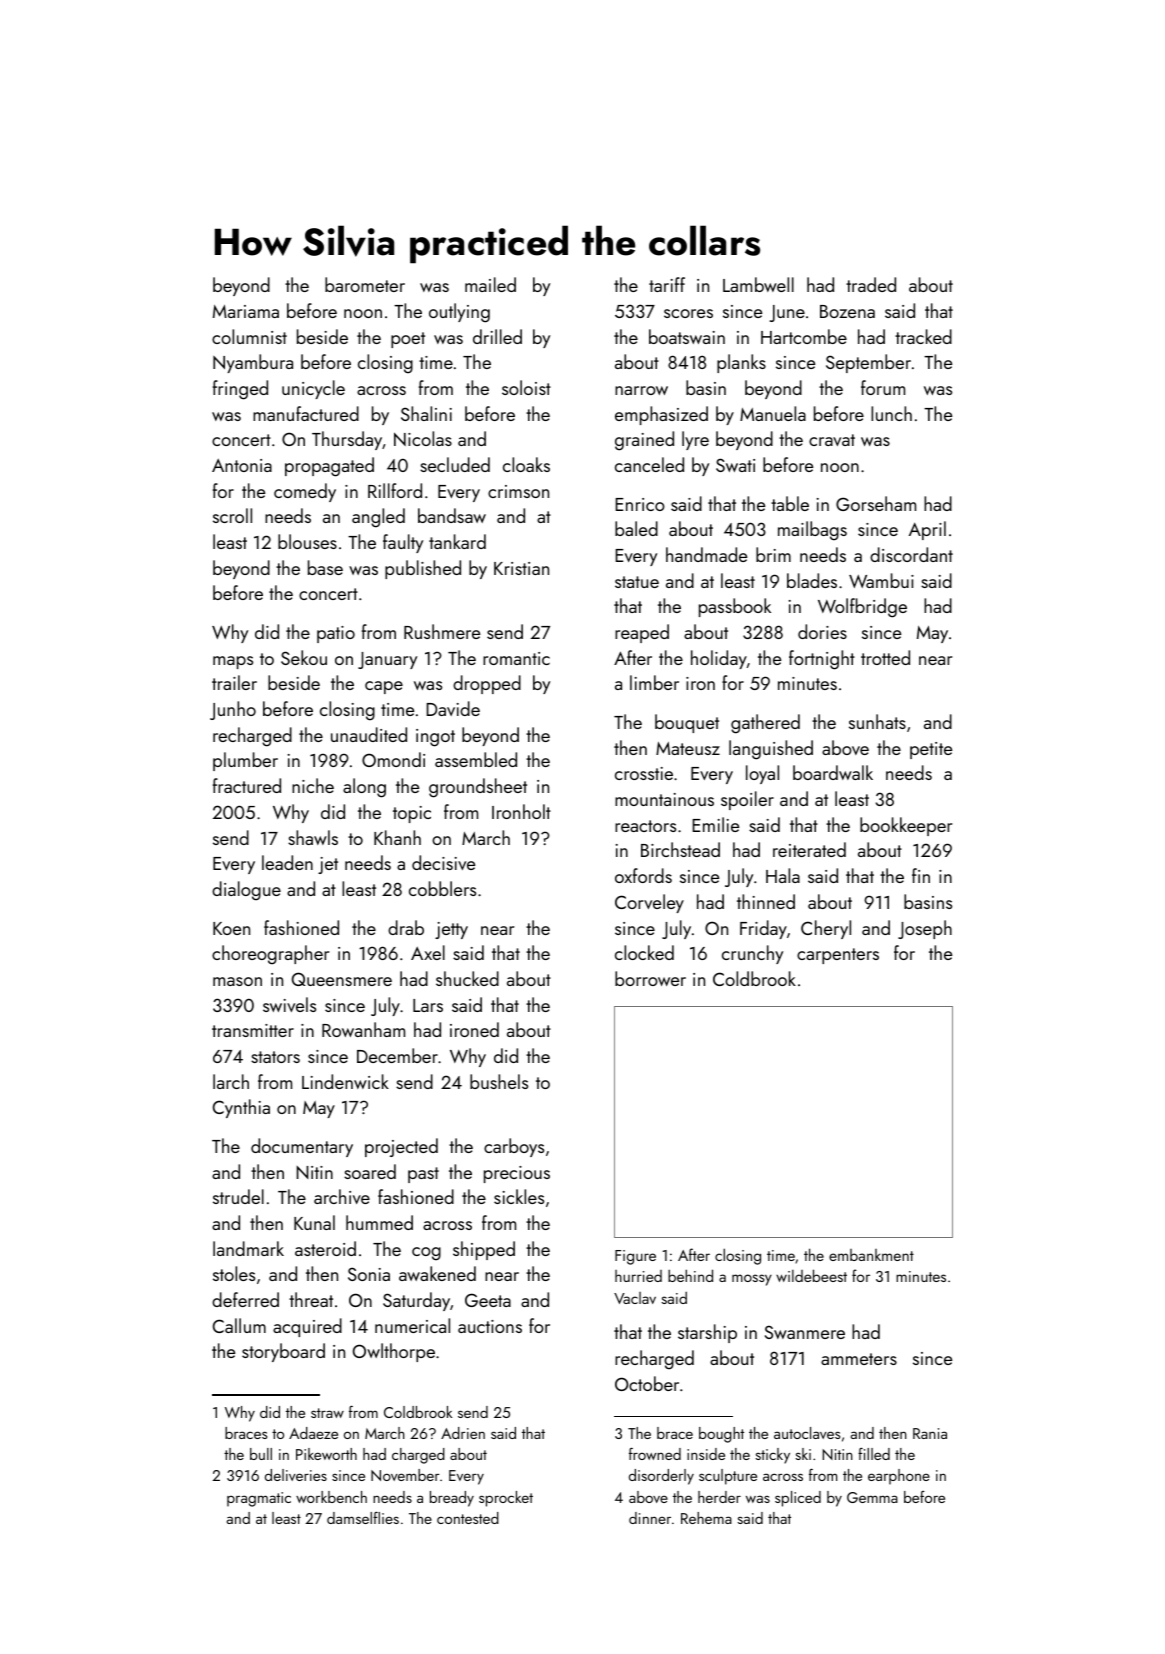 The image size is (1165, 1654). I want to click on Omondi, so click(393, 759).
